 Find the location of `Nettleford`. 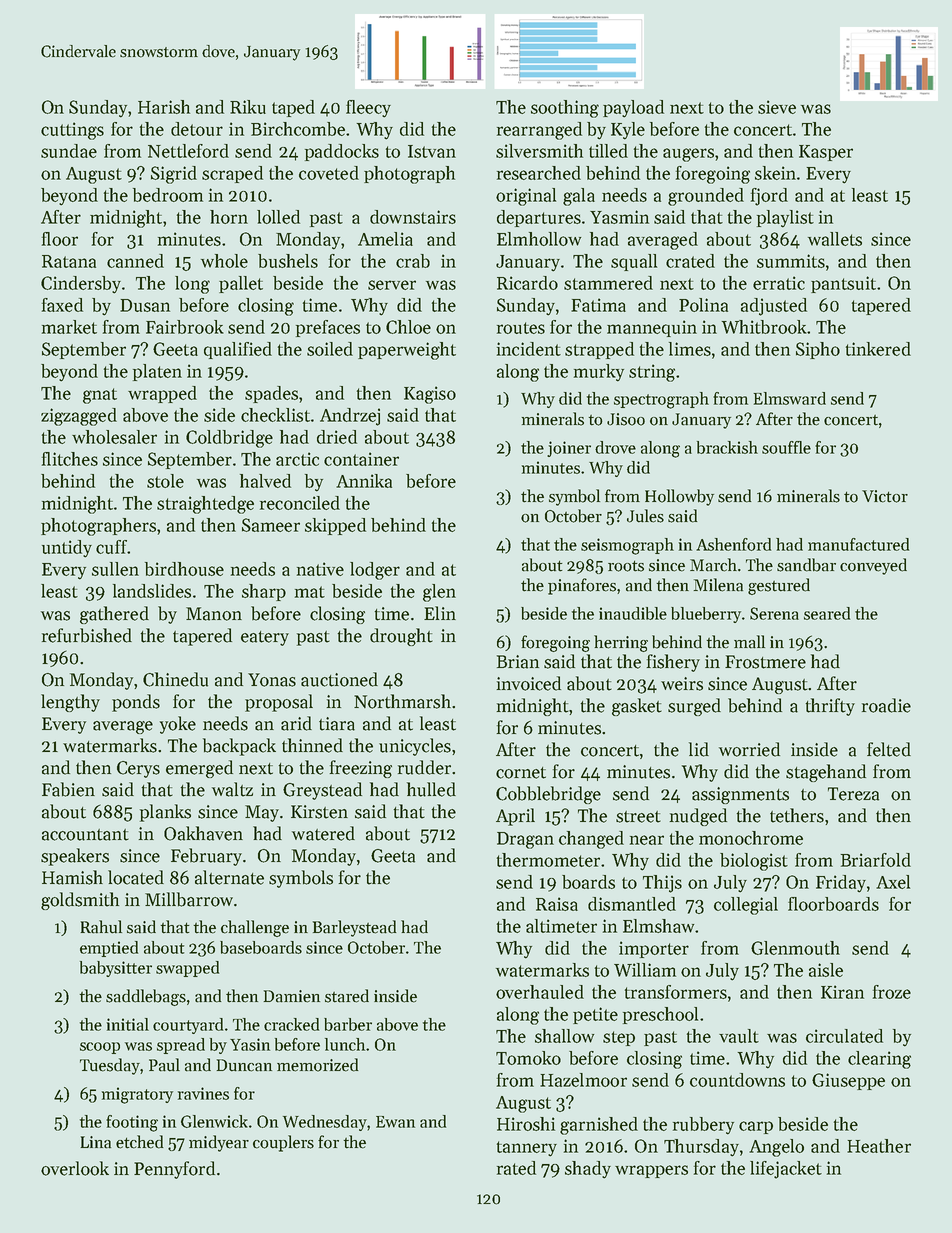

Nettleford is located at coordinates (188, 151).
